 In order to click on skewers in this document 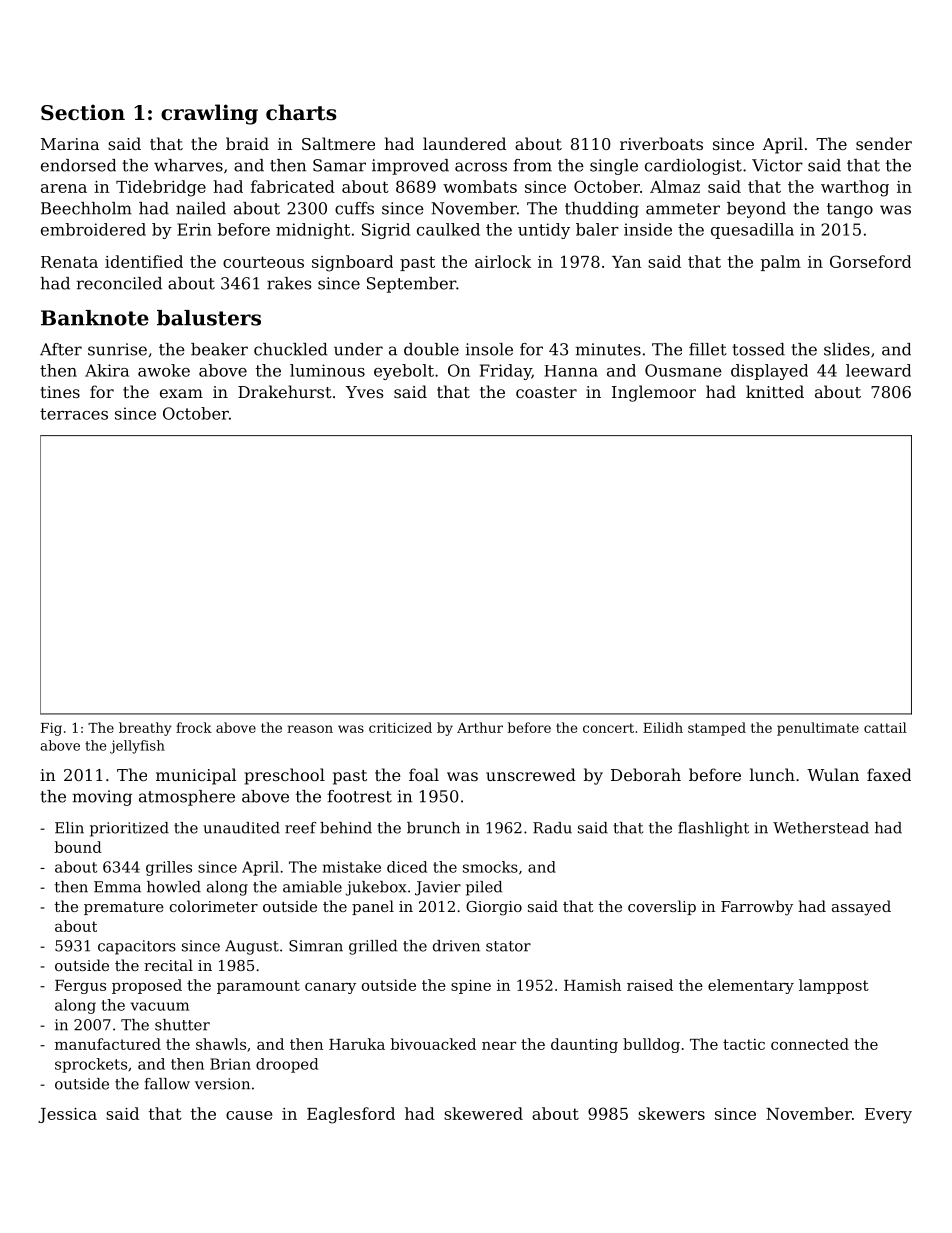, I will do `click(671, 1113)`.
